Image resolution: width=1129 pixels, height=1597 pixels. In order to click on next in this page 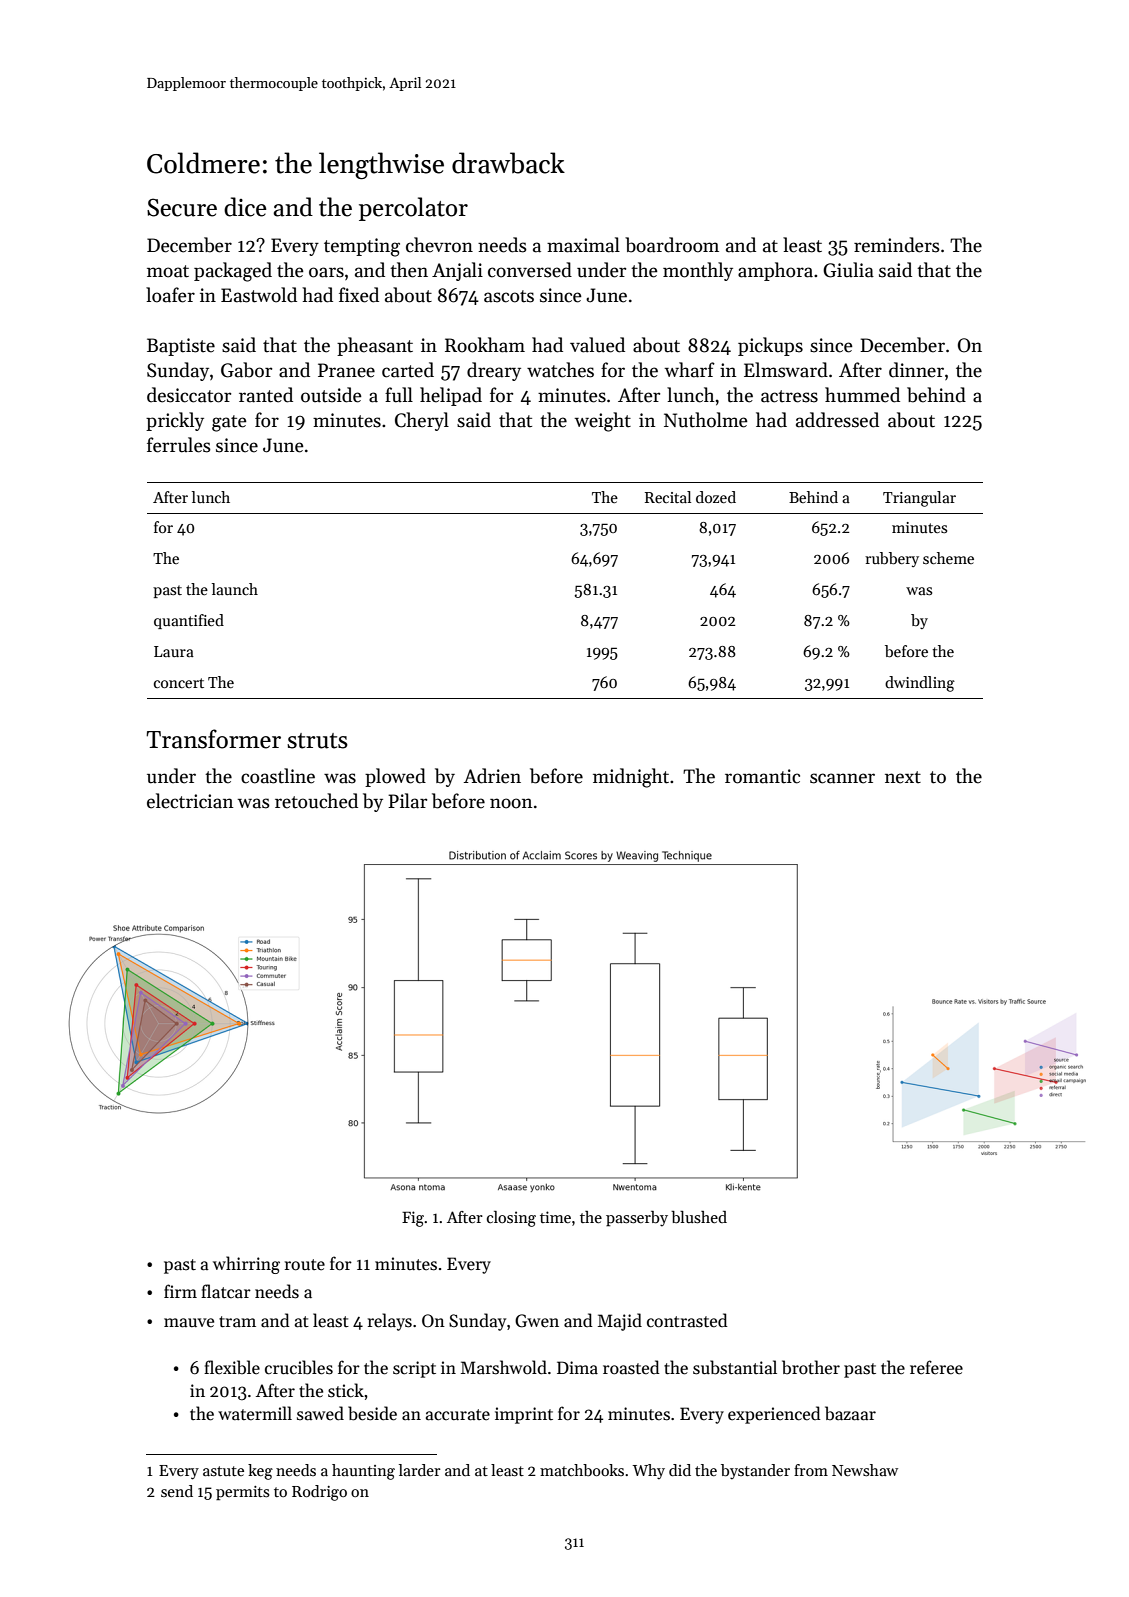, I will do `click(903, 777)`.
